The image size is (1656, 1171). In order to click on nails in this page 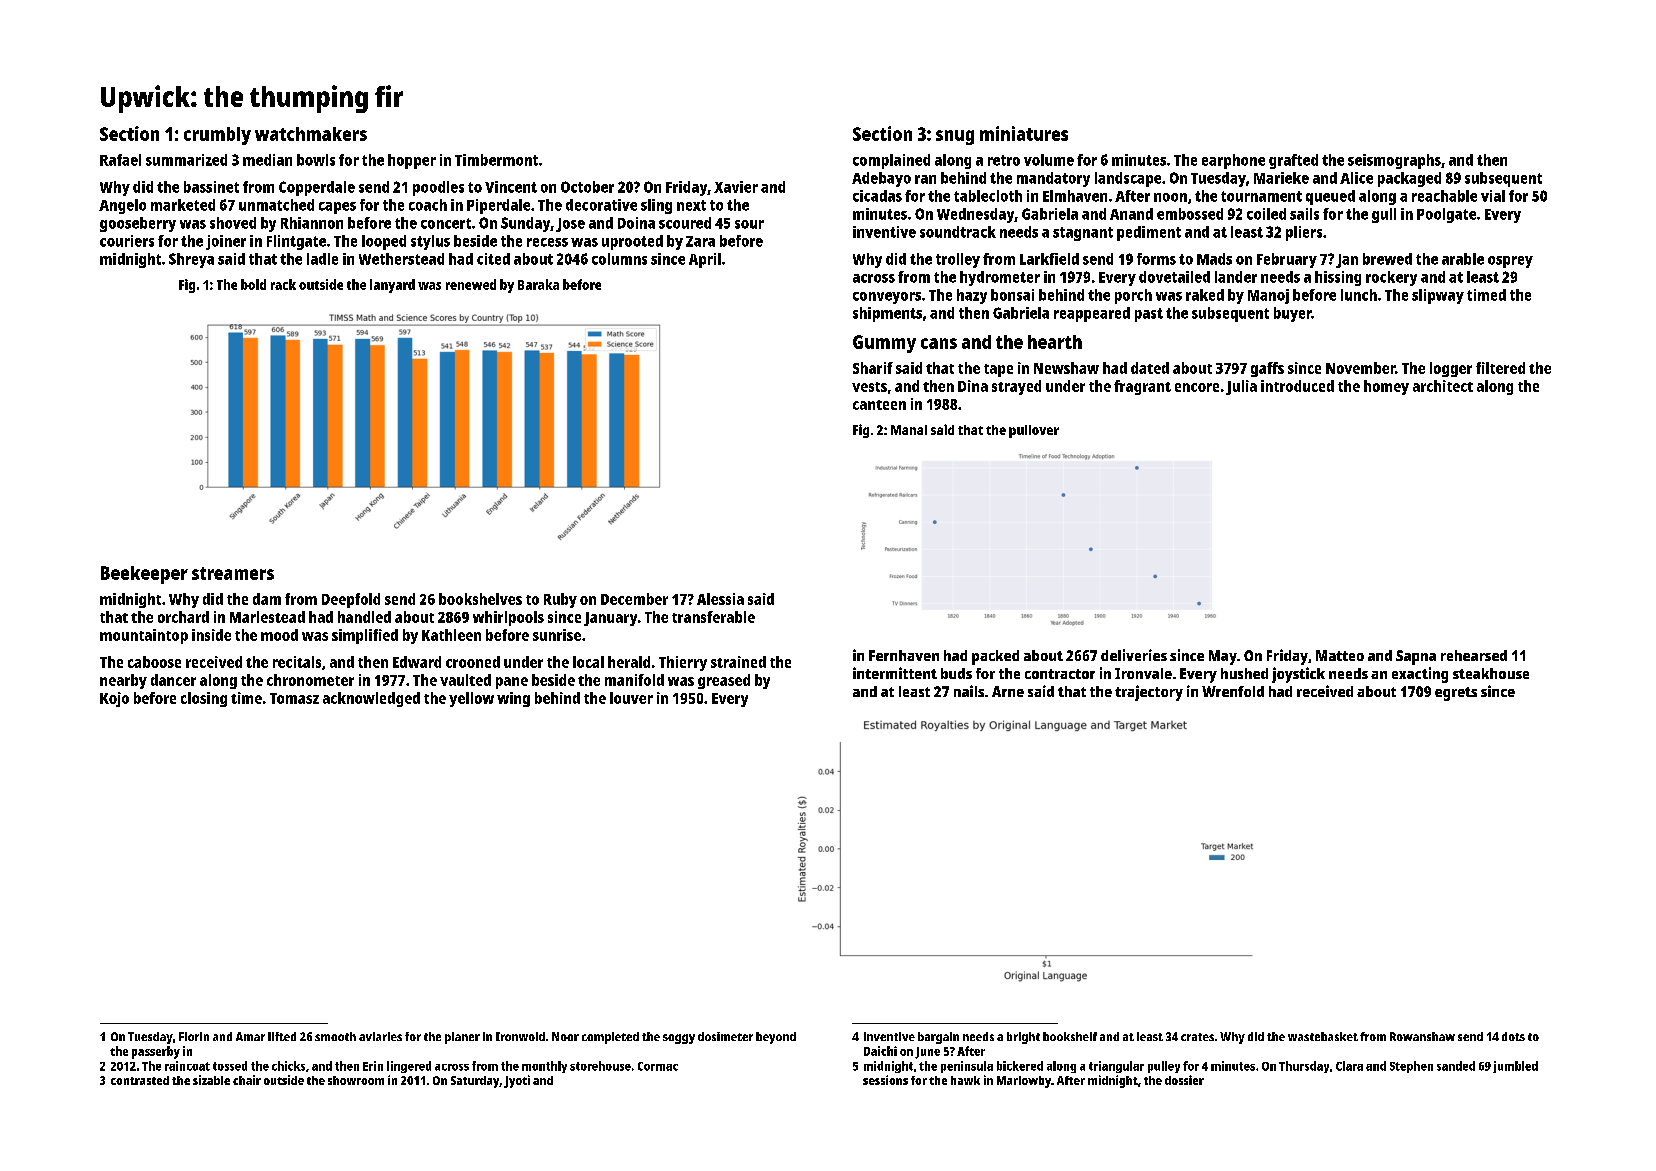, I will do `click(969, 691)`.
